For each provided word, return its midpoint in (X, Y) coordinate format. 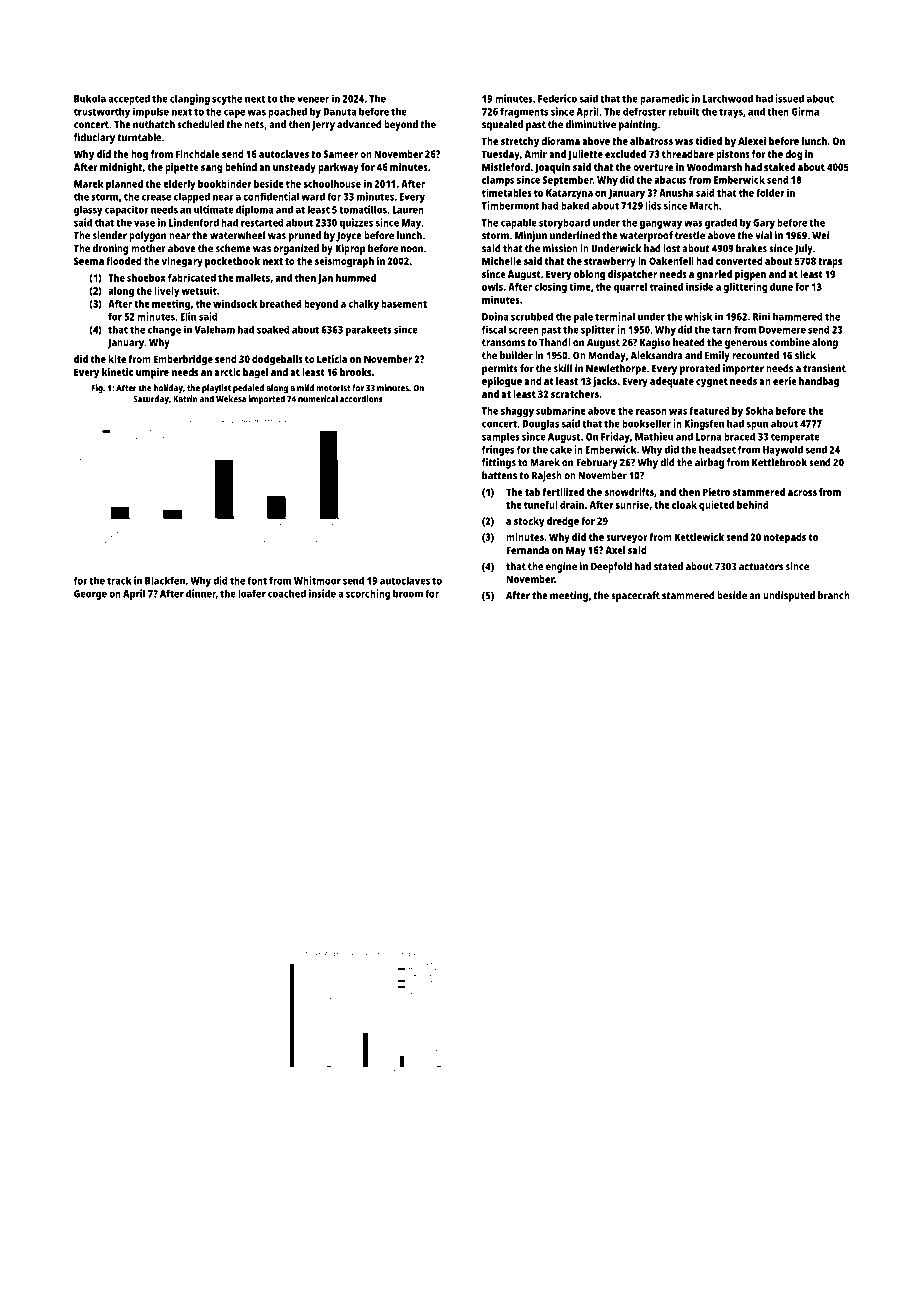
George (90, 595)
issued (789, 98)
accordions (361, 399)
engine (561, 567)
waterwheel (237, 235)
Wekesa (231, 399)
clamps (498, 181)
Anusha (676, 193)
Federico (557, 98)
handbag (819, 382)
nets (254, 125)
